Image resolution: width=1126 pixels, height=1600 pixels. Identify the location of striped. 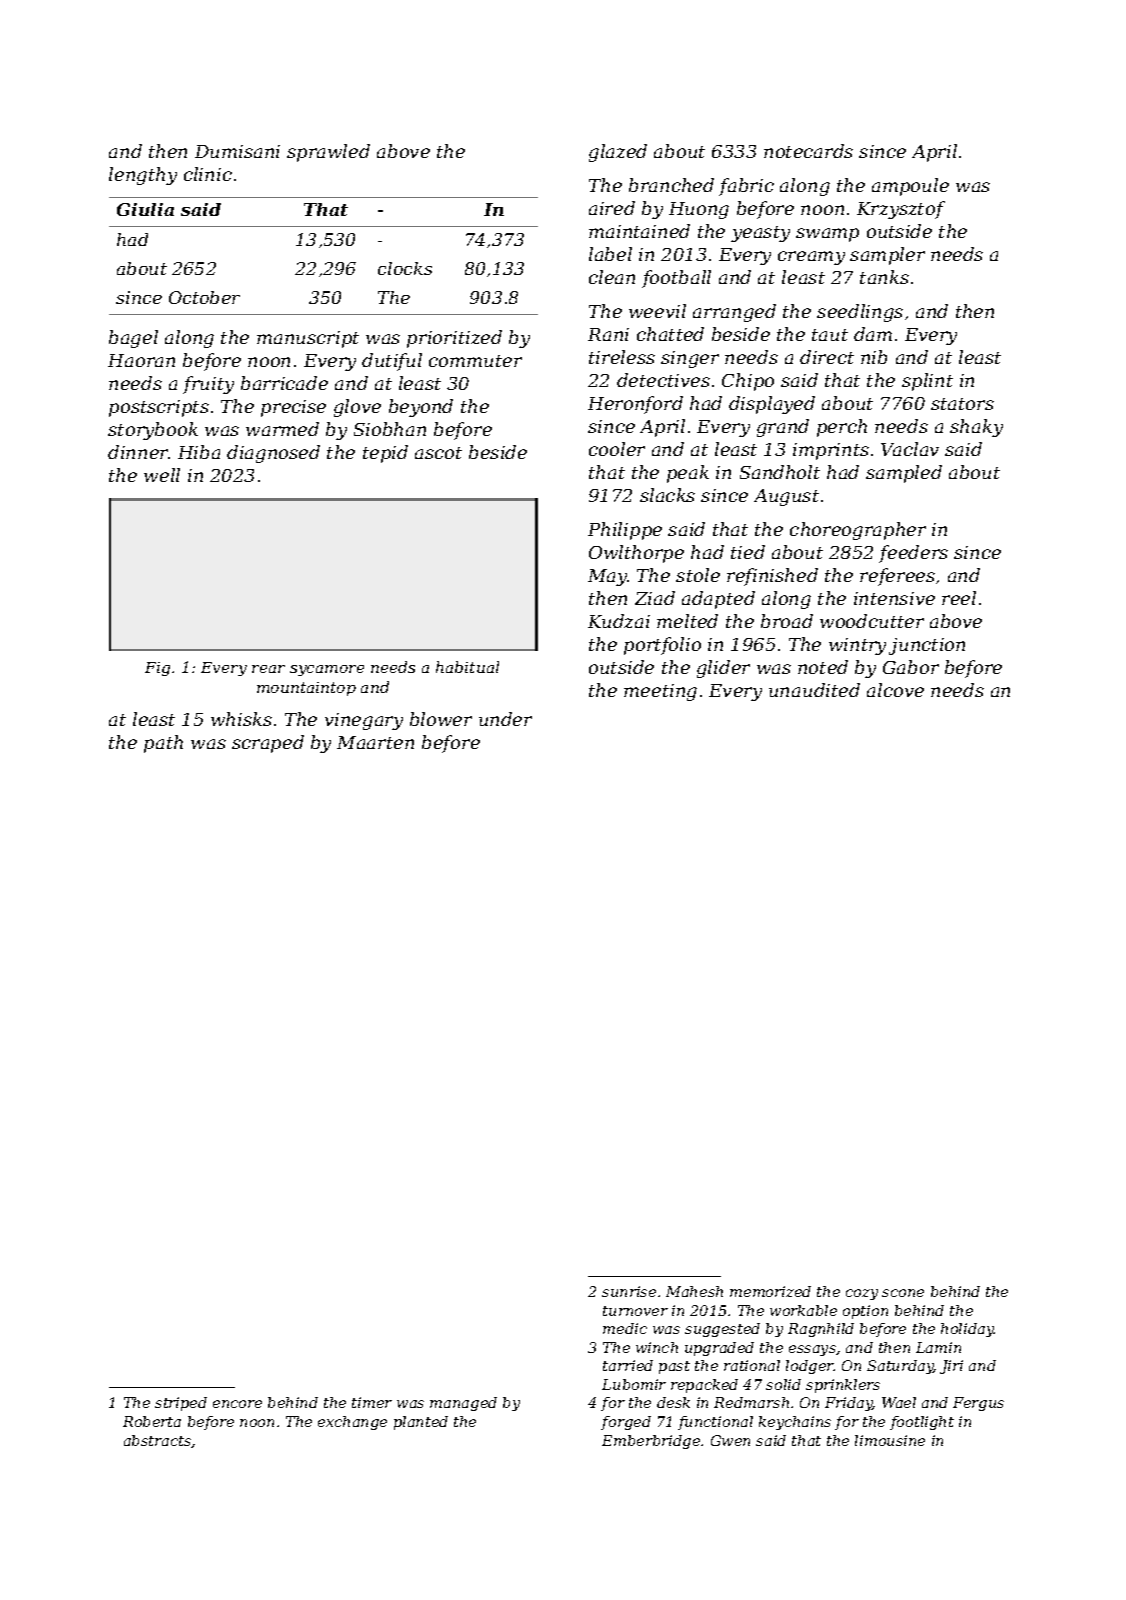
(181, 1404).
